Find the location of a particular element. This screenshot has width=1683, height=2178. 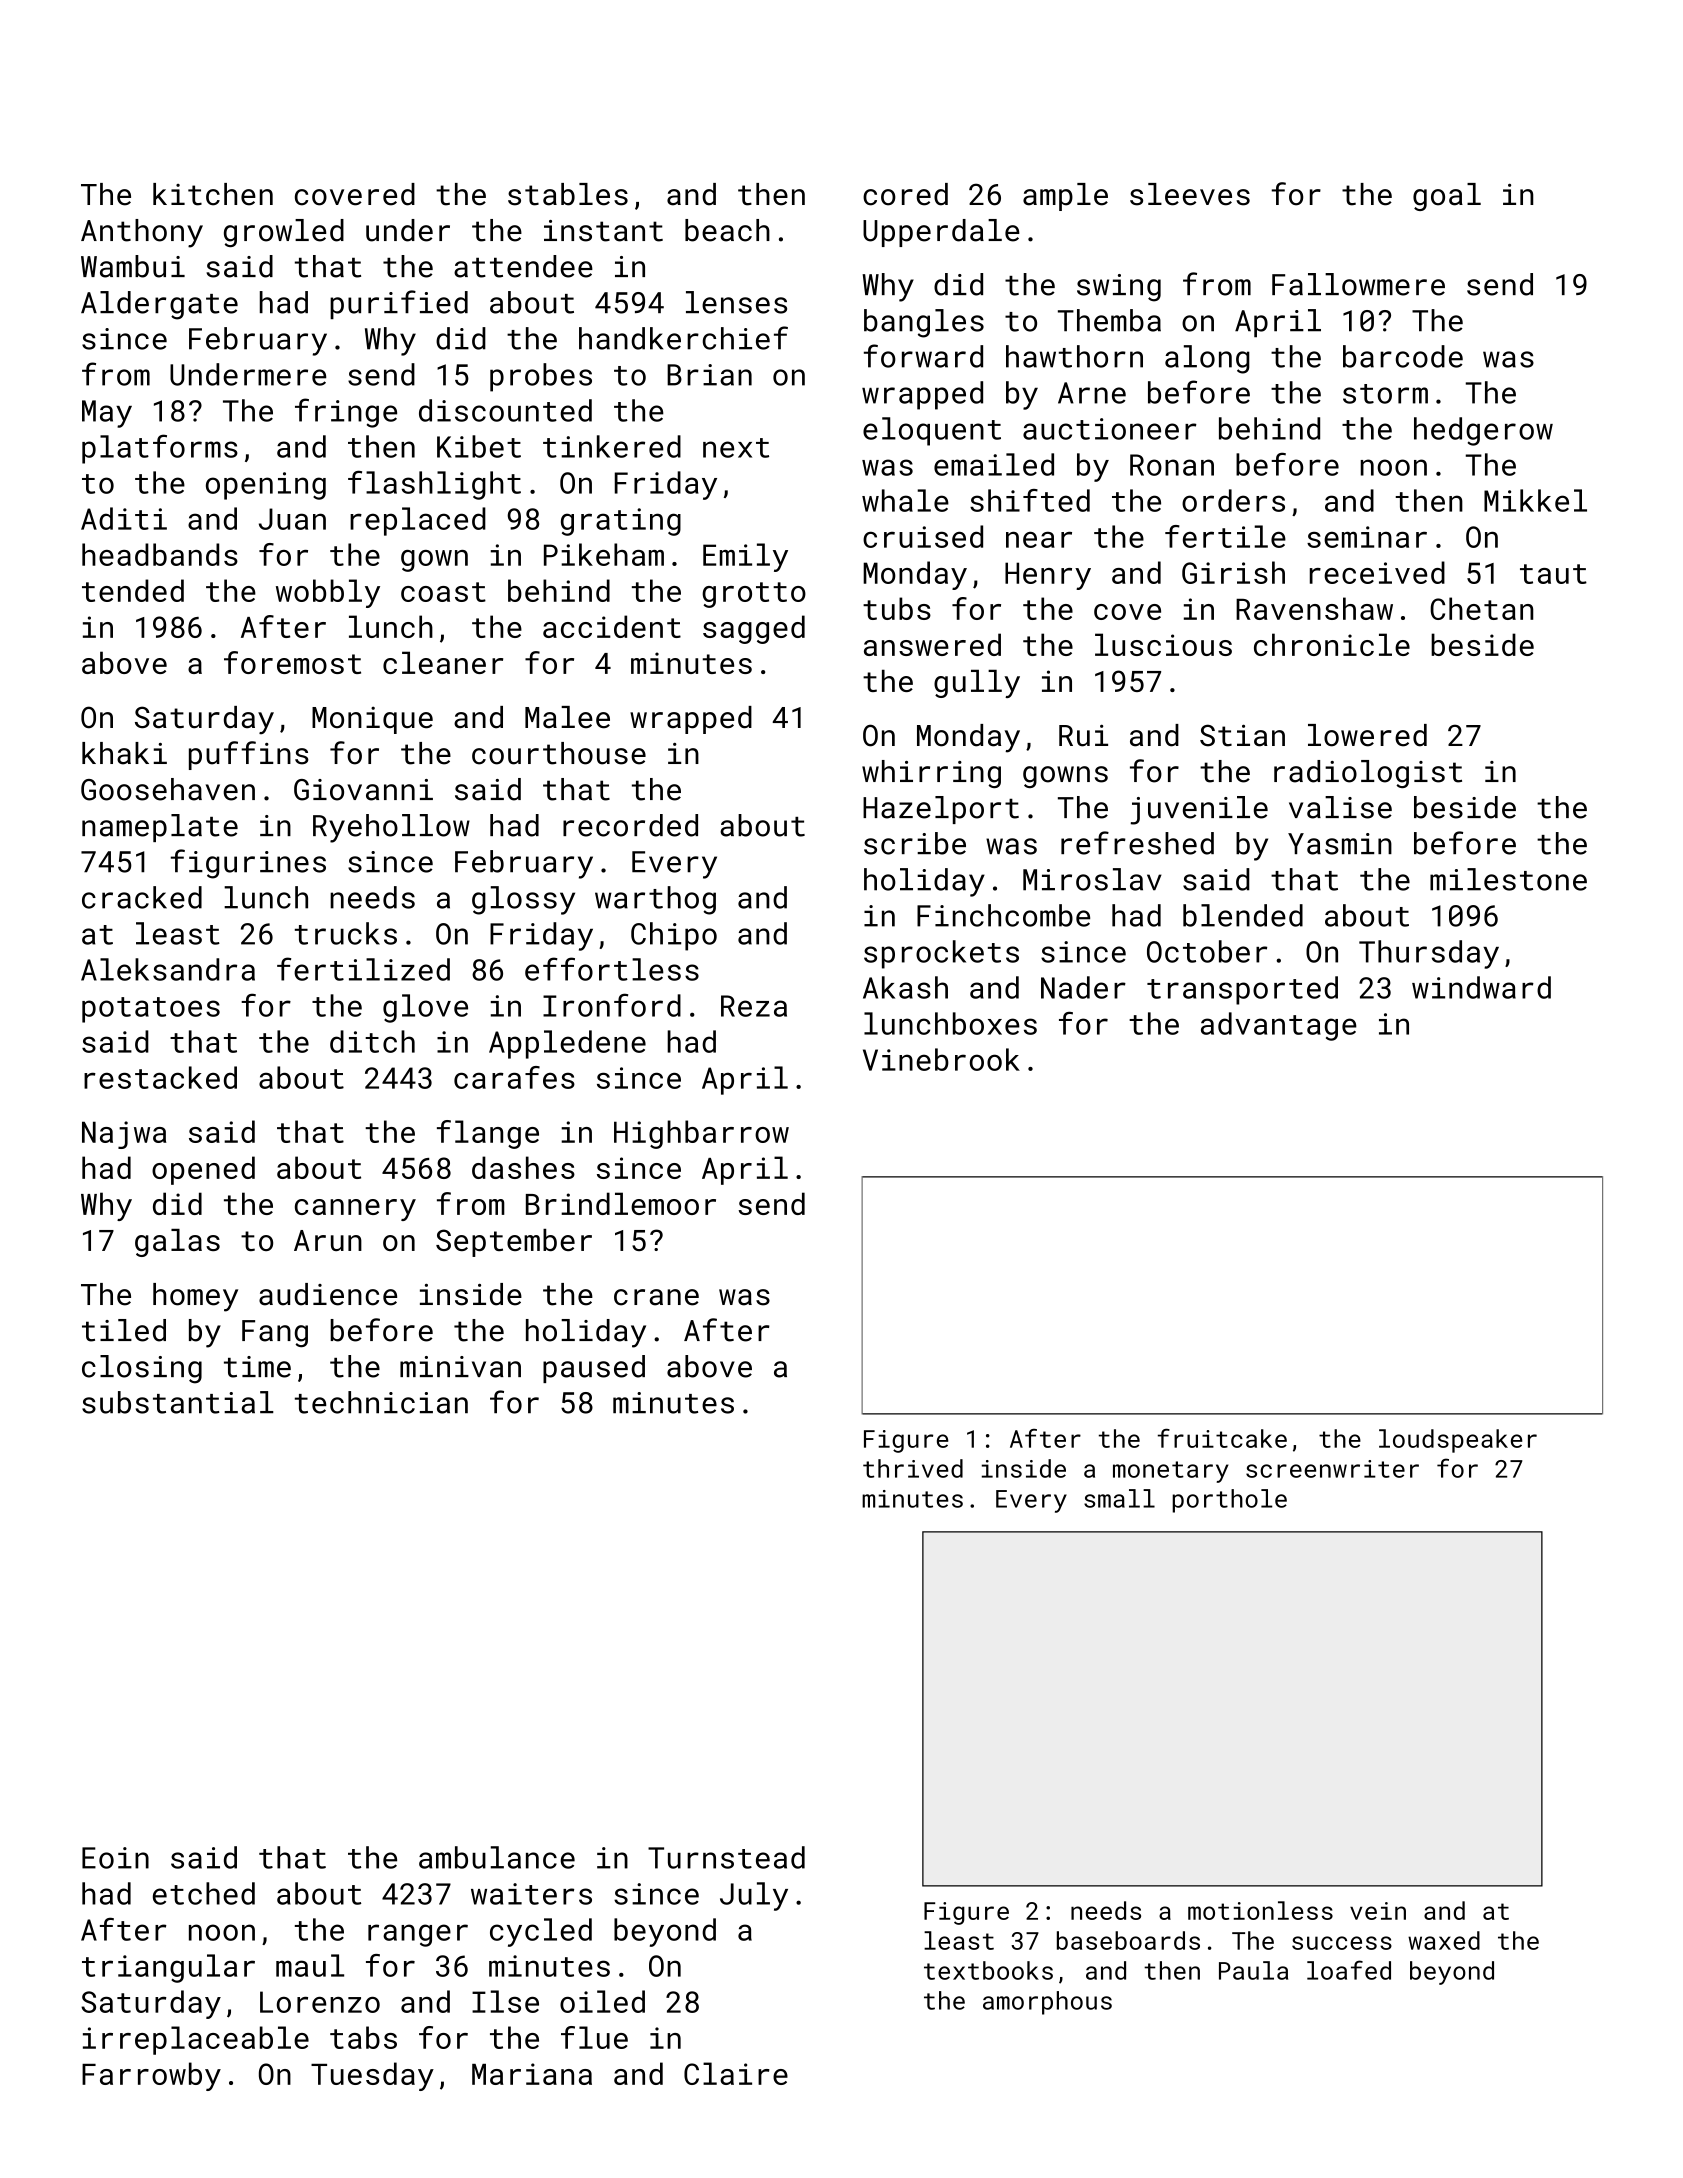

thrived is located at coordinates (913, 1468).
